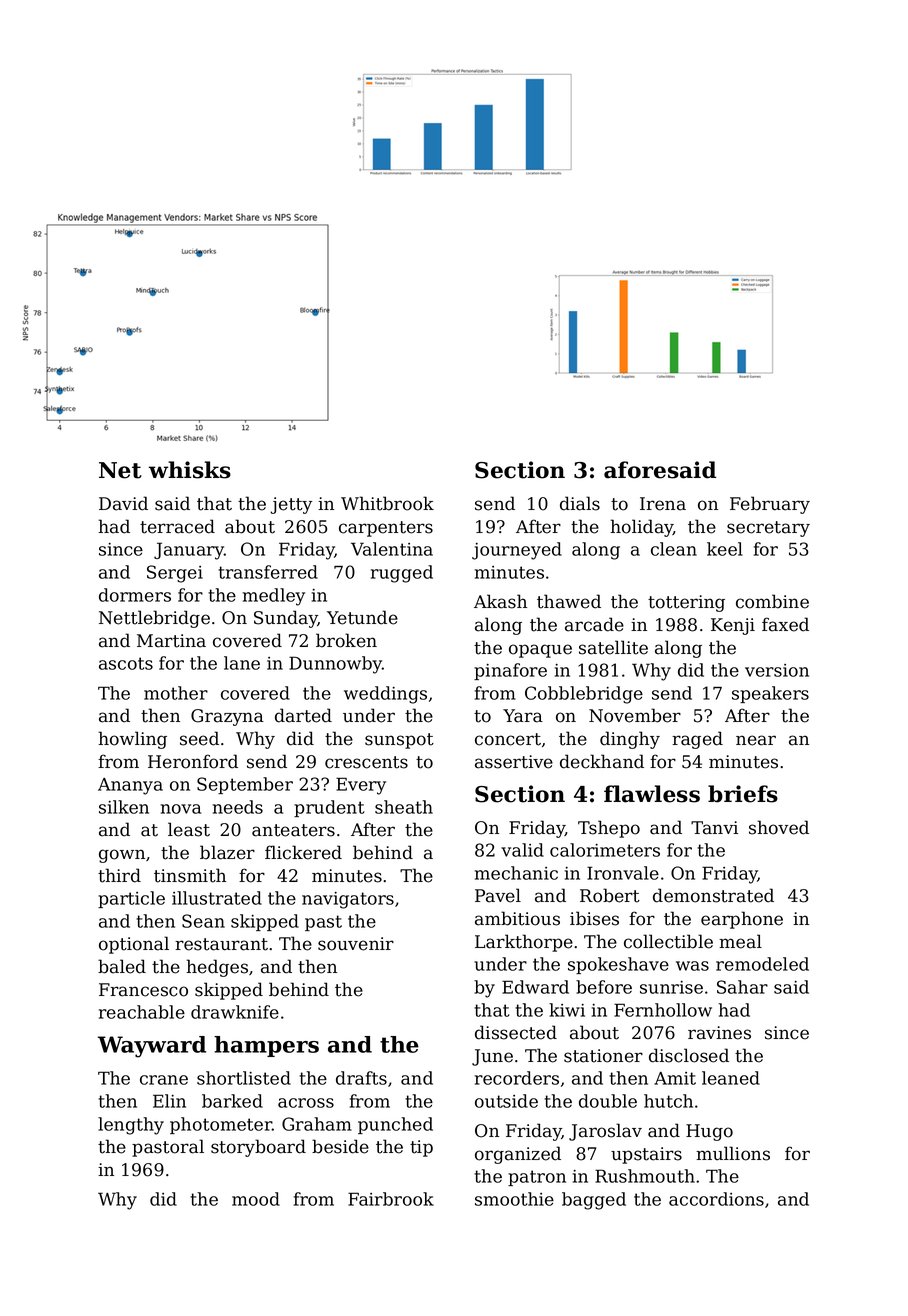 The image size is (908, 1316). What do you see at coordinates (134, 945) in the document?
I see `optional` at bounding box center [134, 945].
